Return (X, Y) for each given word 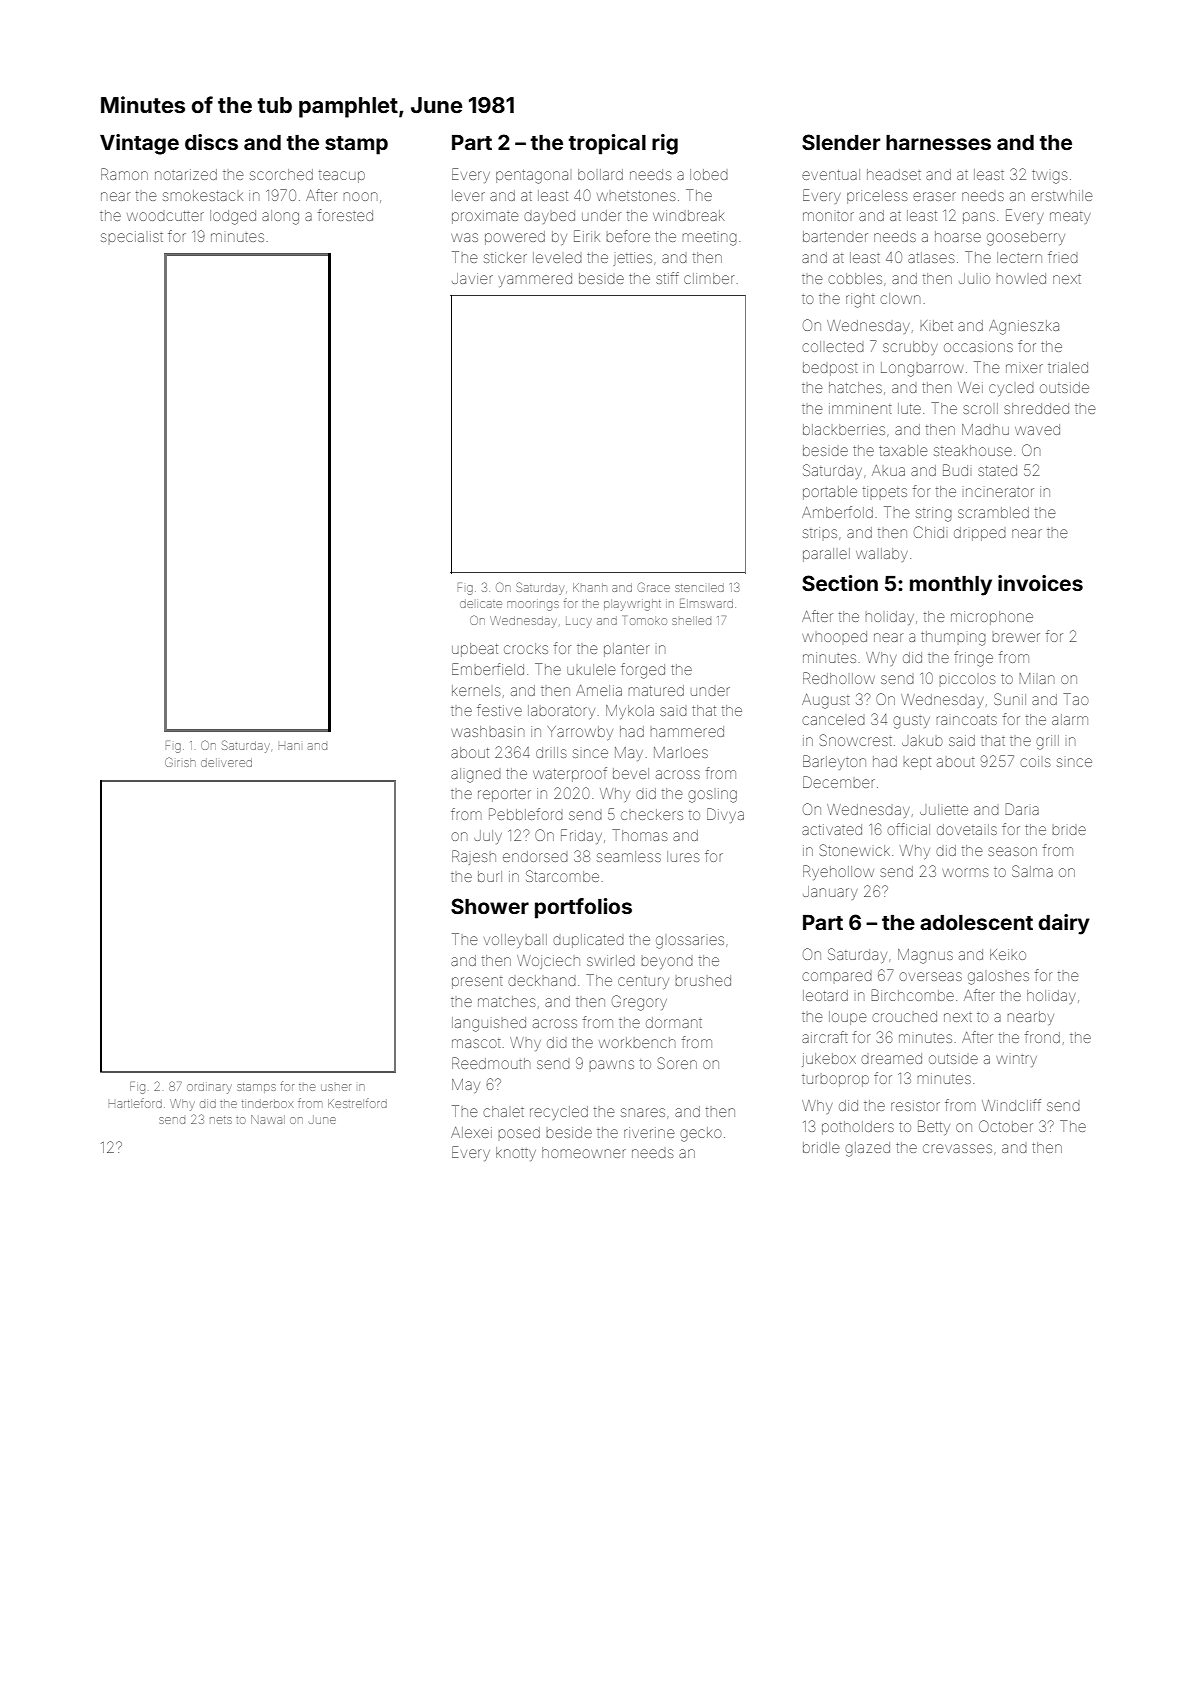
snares (643, 1112)
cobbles (855, 278)
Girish (180, 762)
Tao (1076, 699)
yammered (535, 280)
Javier (472, 278)
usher (336, 1087)
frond (1042, 1037)
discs (211, 142)
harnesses (938, 142)
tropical (607, 144)
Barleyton (834, 762)
